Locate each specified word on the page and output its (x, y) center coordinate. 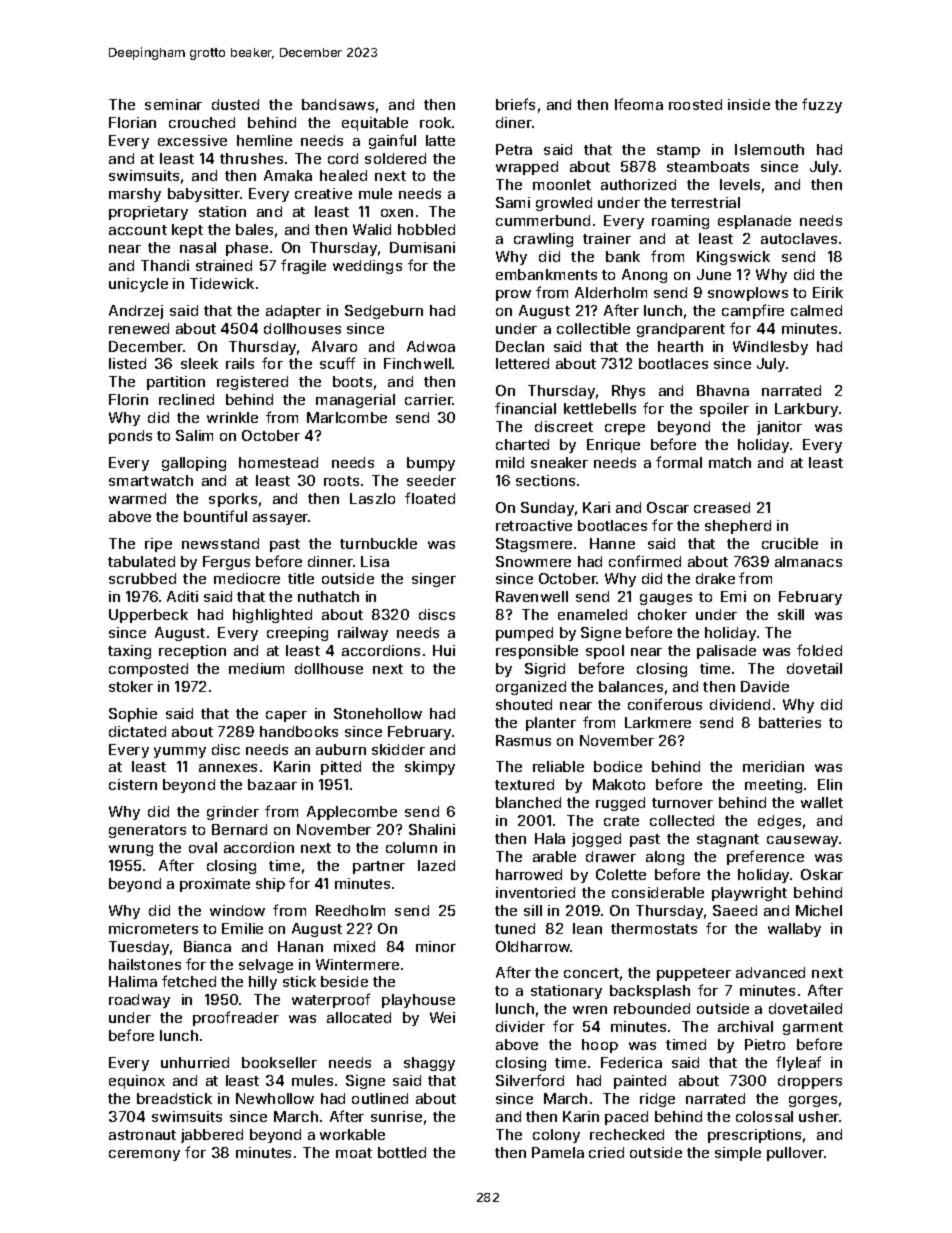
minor (436, 946)
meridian (773, 766)
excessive (192, 140)
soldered (395, 158)
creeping (297, 634)
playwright (749, 894)
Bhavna (723, 390)
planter (551, 724)
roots (341, 481)
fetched (189, 981)
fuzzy (822, 105)
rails (240, 363)
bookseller (279, 1062)
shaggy (429, 1064)
